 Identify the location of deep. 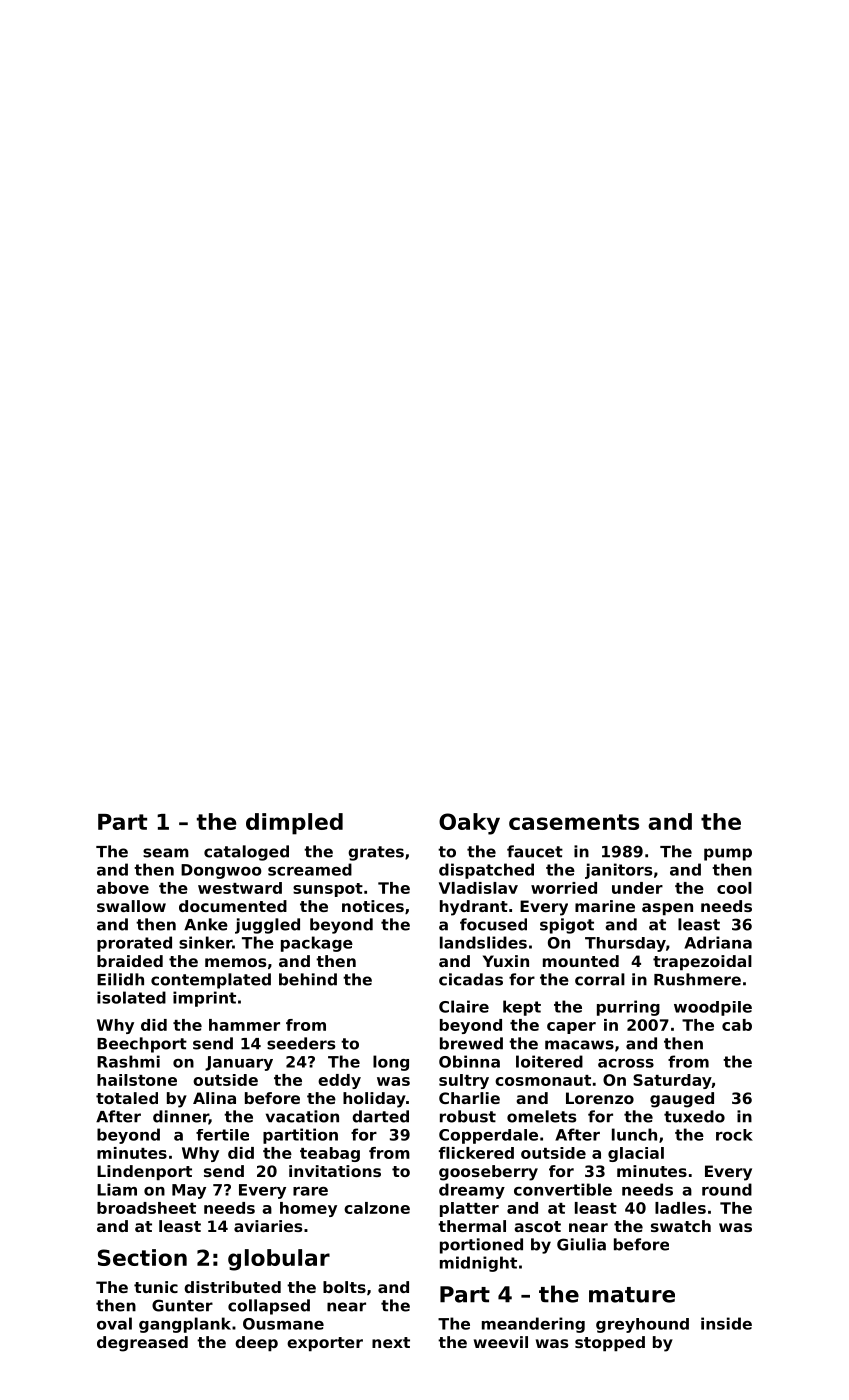
(256, 1344).
